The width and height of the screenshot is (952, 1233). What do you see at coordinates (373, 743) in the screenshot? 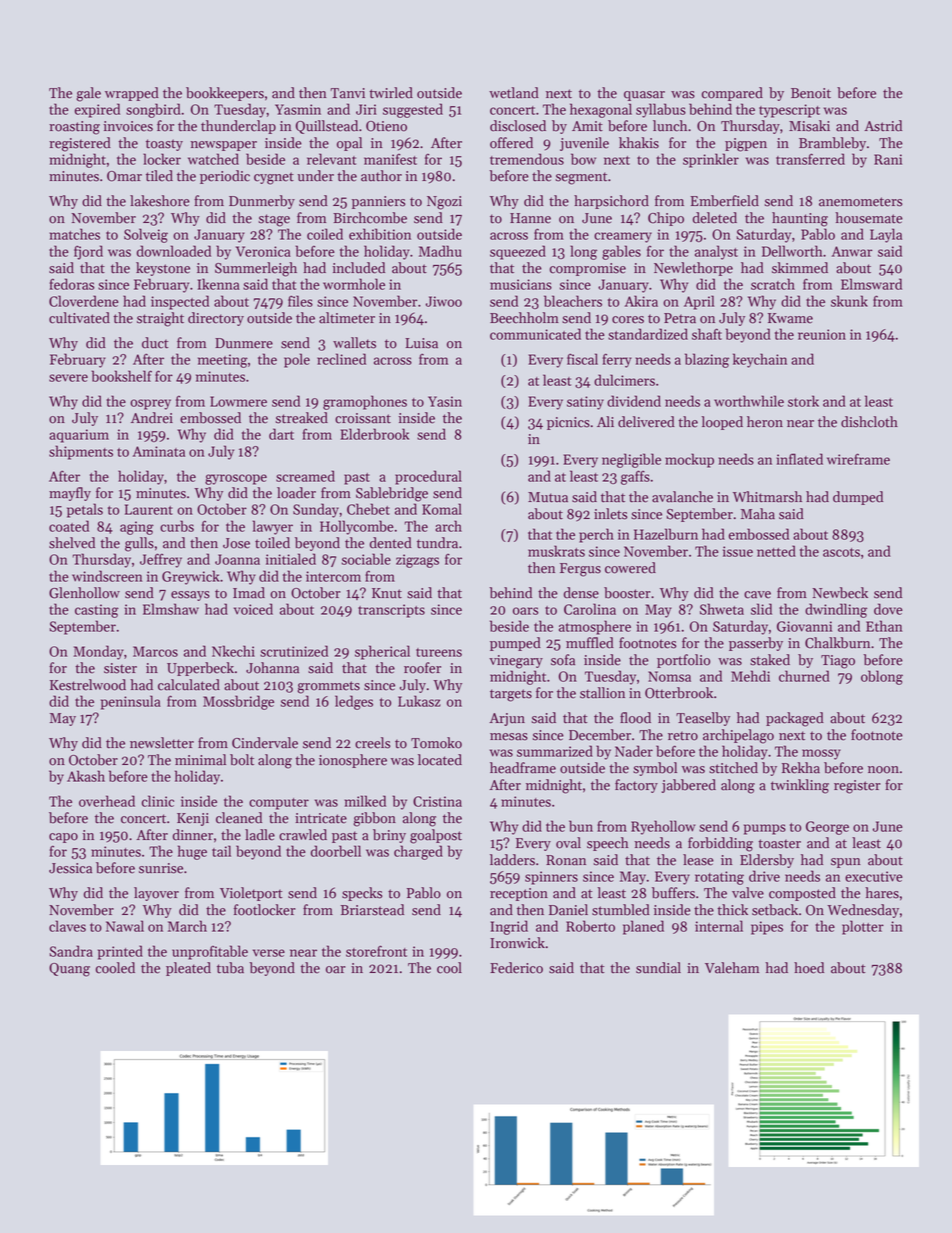
I see `creels` at bounding box center [373, 743].
